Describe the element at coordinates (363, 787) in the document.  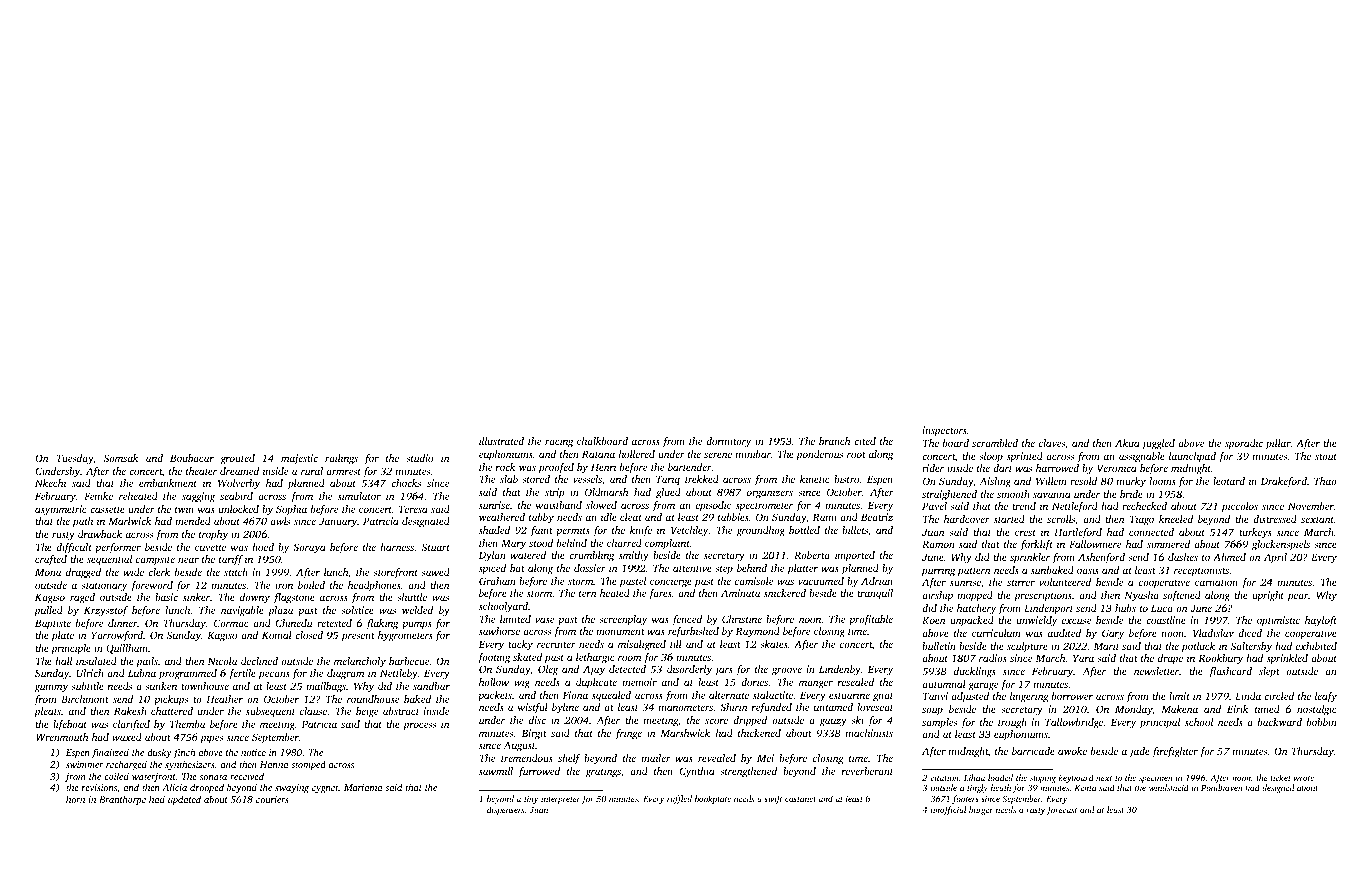
I see `Mariama` at that location.
